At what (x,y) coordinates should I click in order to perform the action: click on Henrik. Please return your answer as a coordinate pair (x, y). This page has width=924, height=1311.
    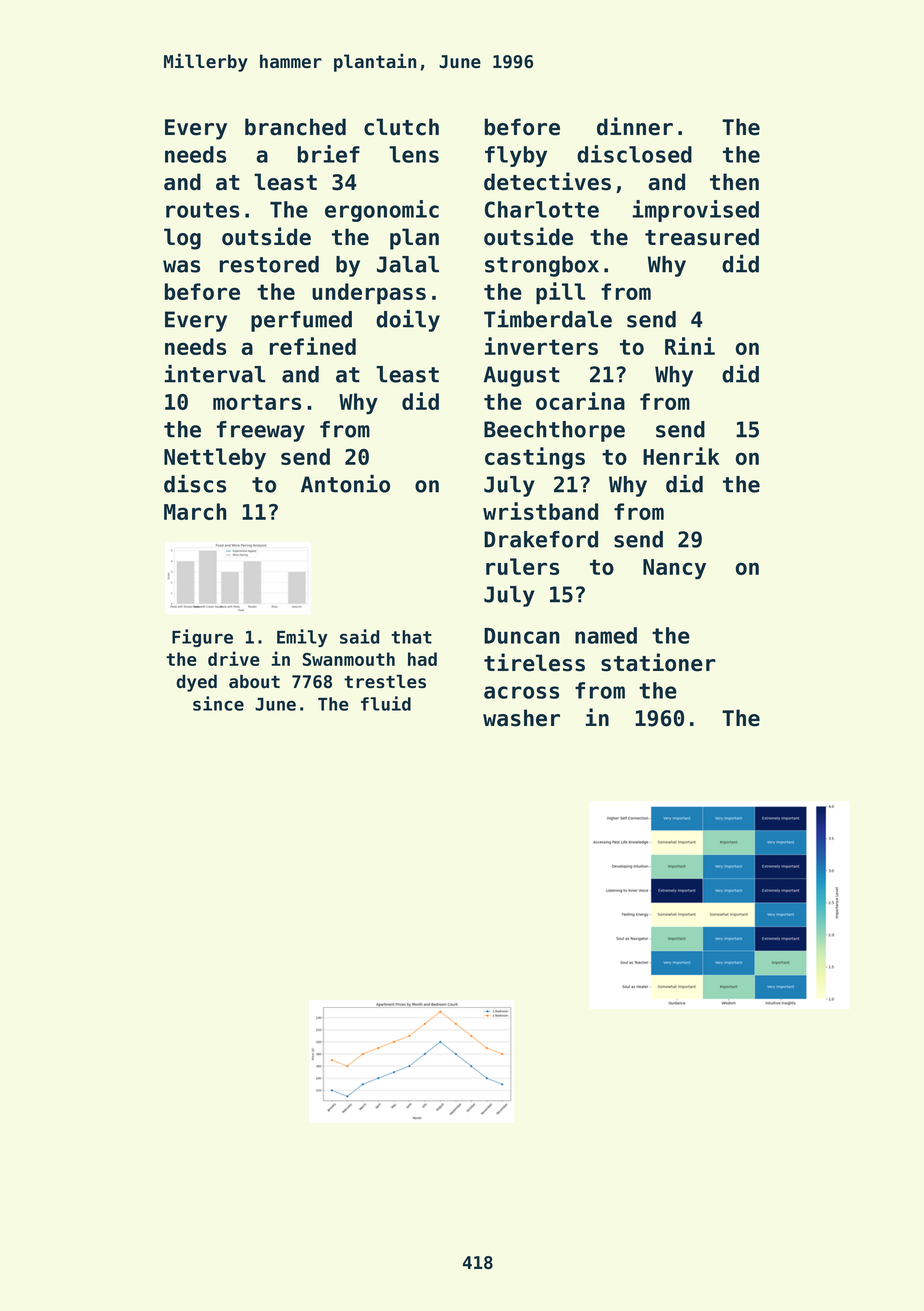
    Looking at the image, I should click on (681, 456).
